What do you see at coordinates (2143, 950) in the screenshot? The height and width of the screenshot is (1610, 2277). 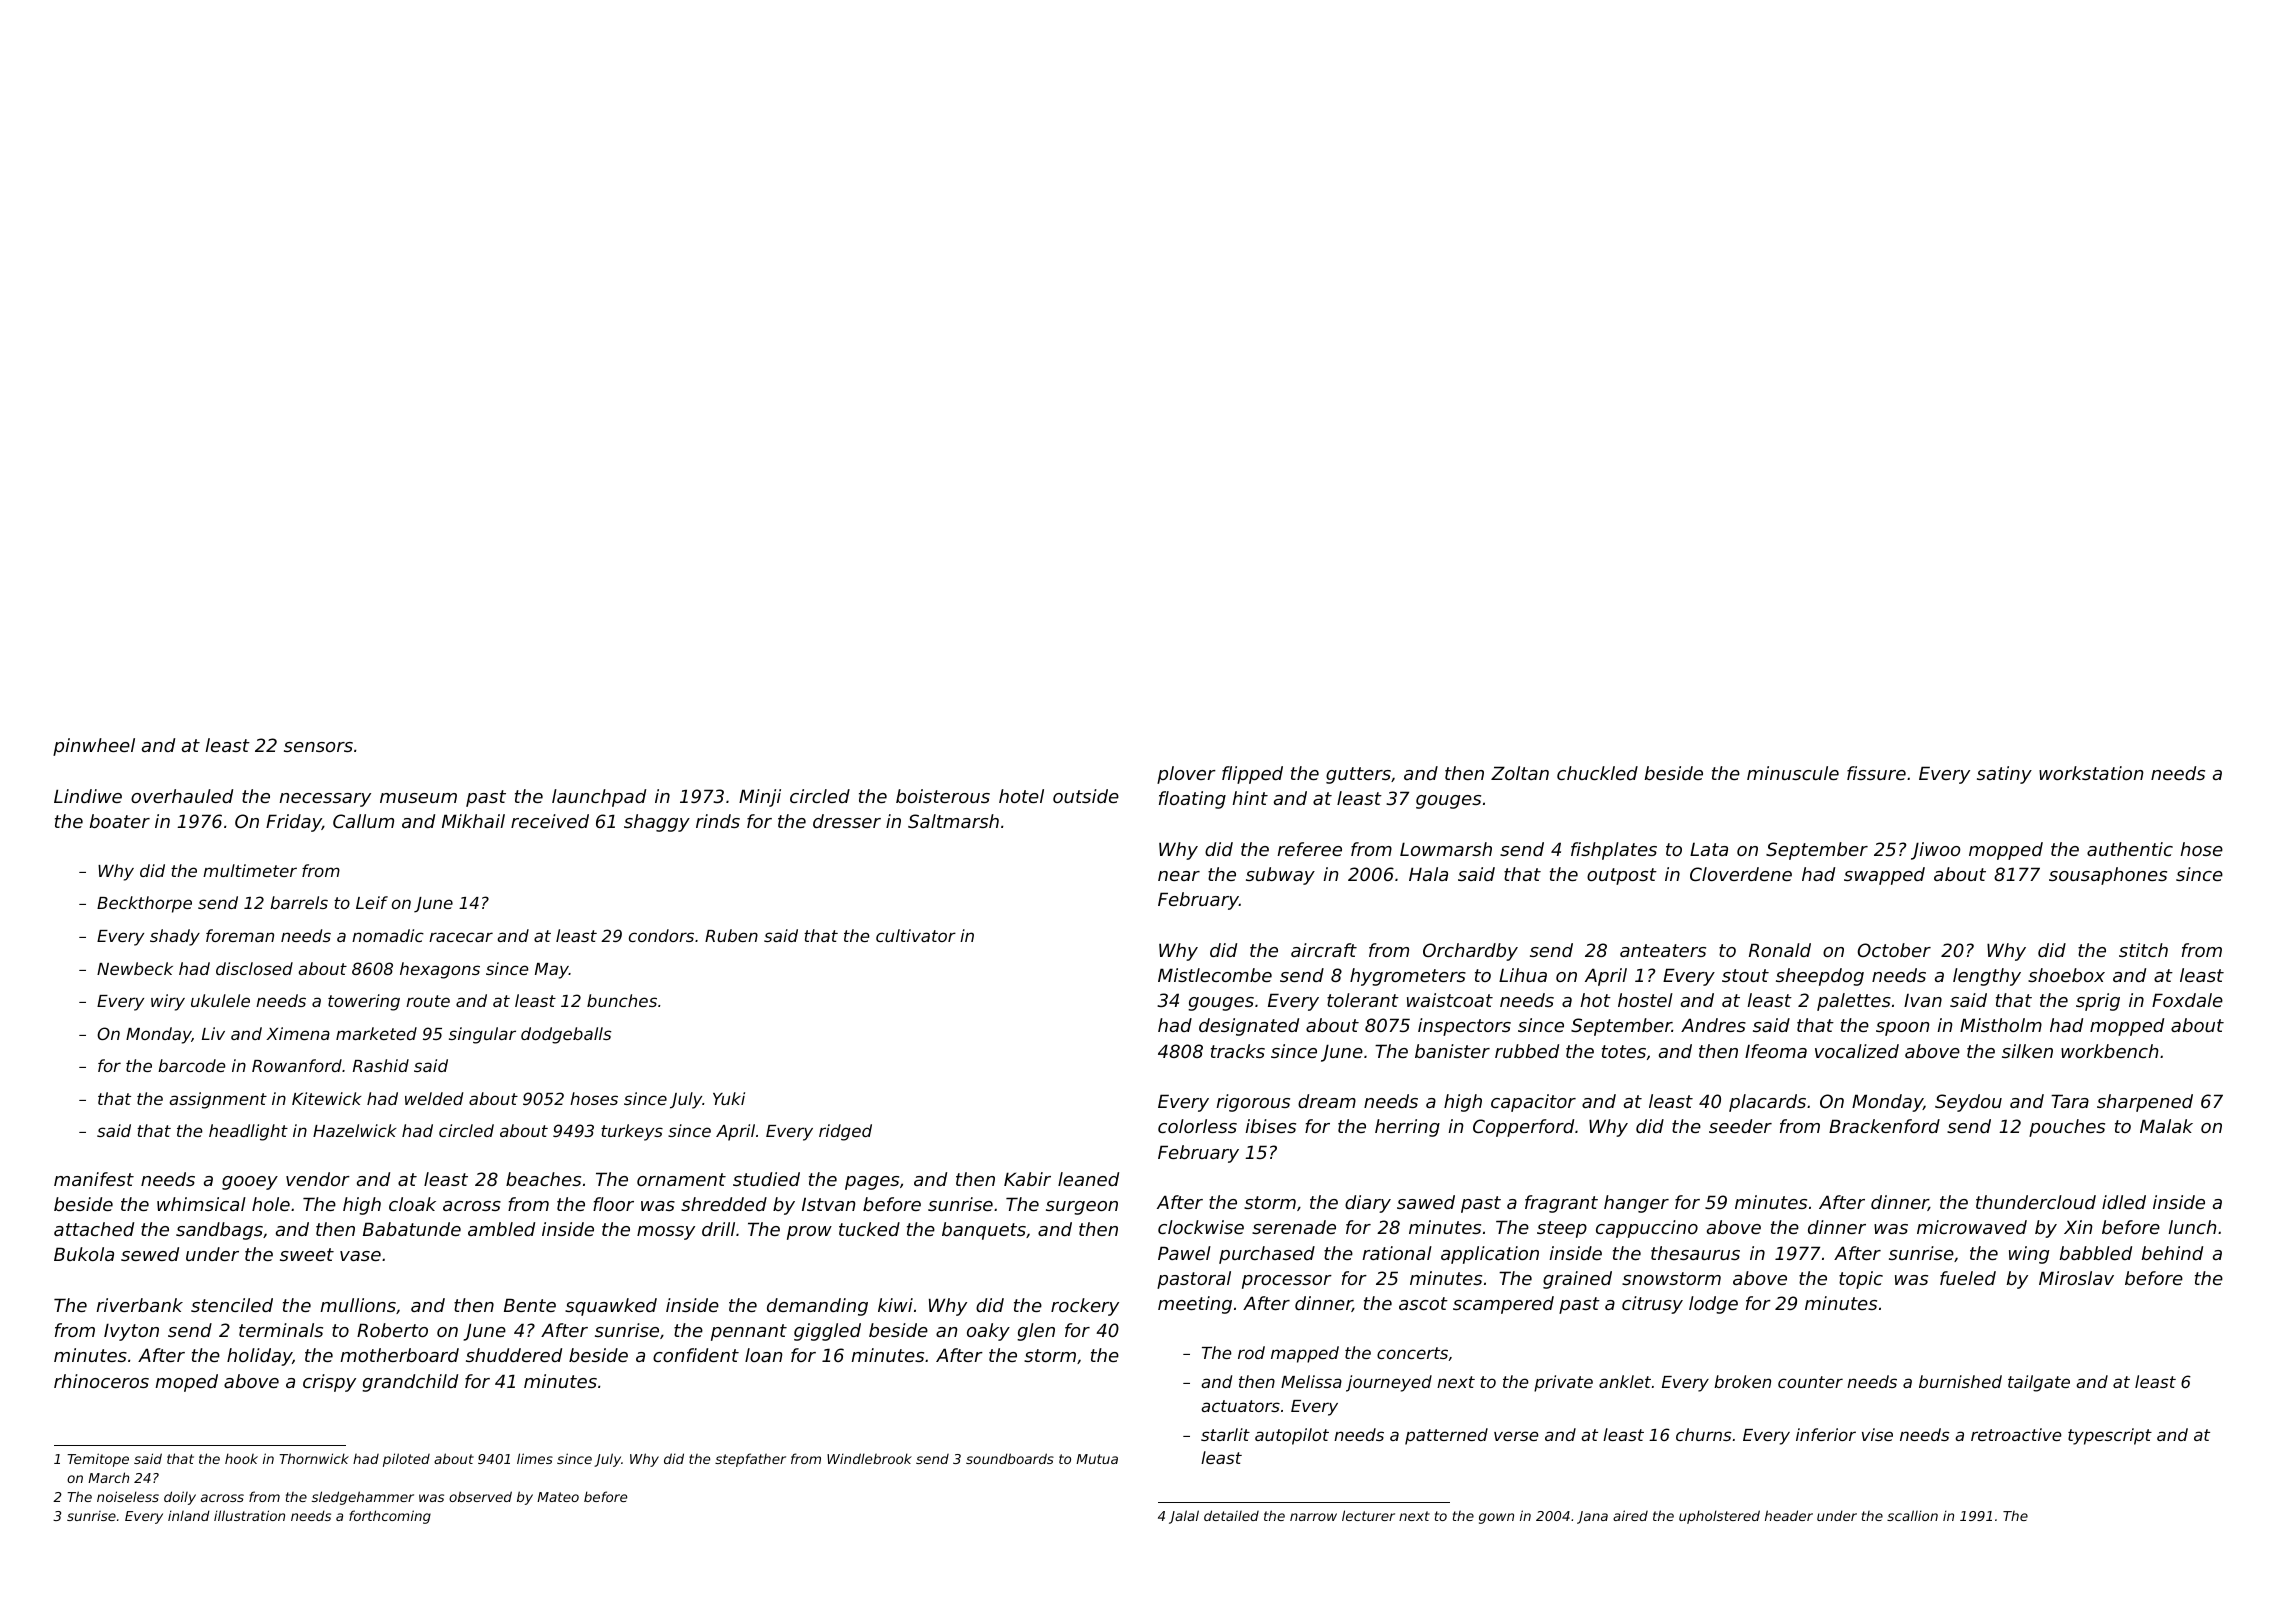 I see `stitch` at bounding box center [2143, 950].
